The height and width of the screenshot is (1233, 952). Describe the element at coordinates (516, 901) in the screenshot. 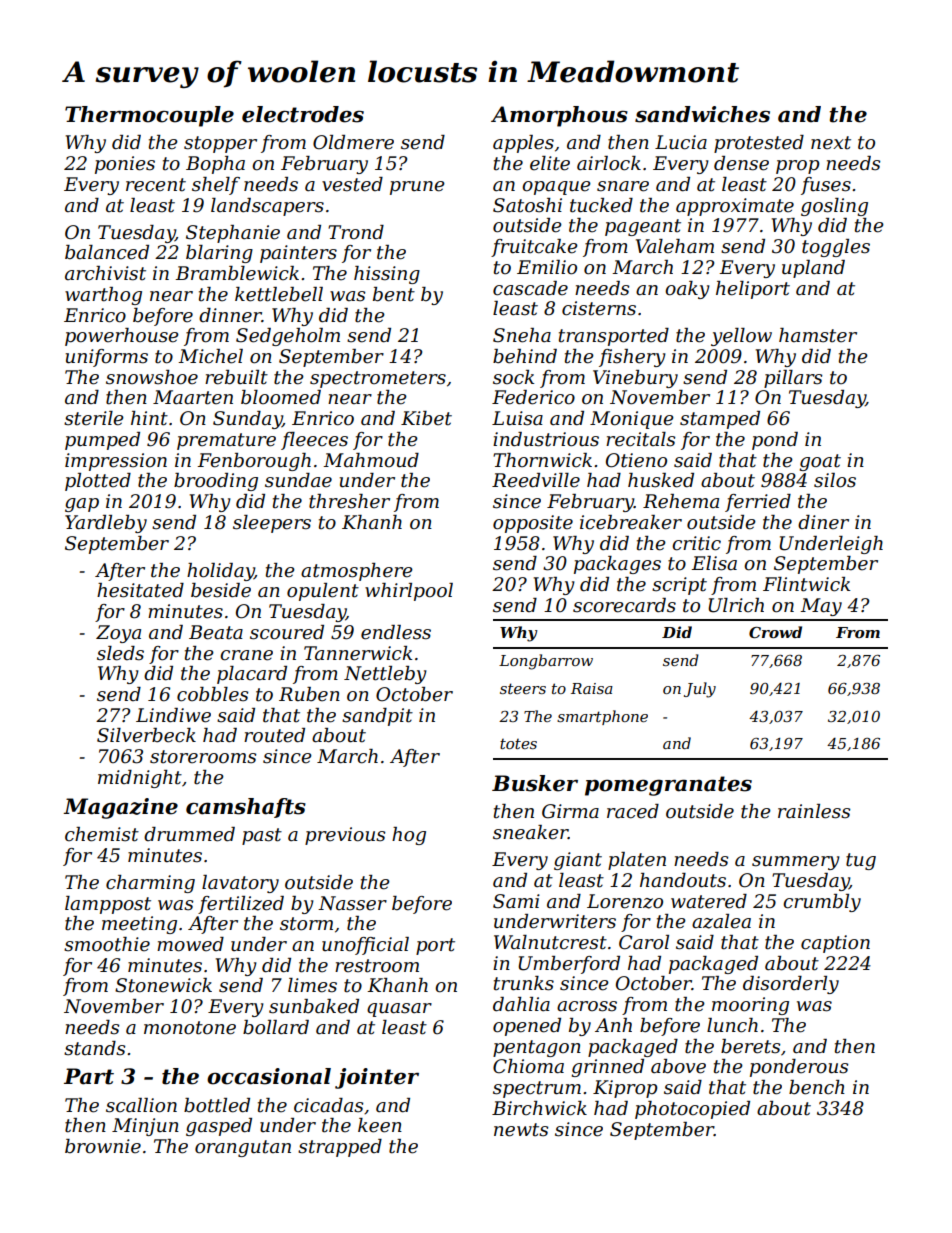

I see `Sami` at that location.
